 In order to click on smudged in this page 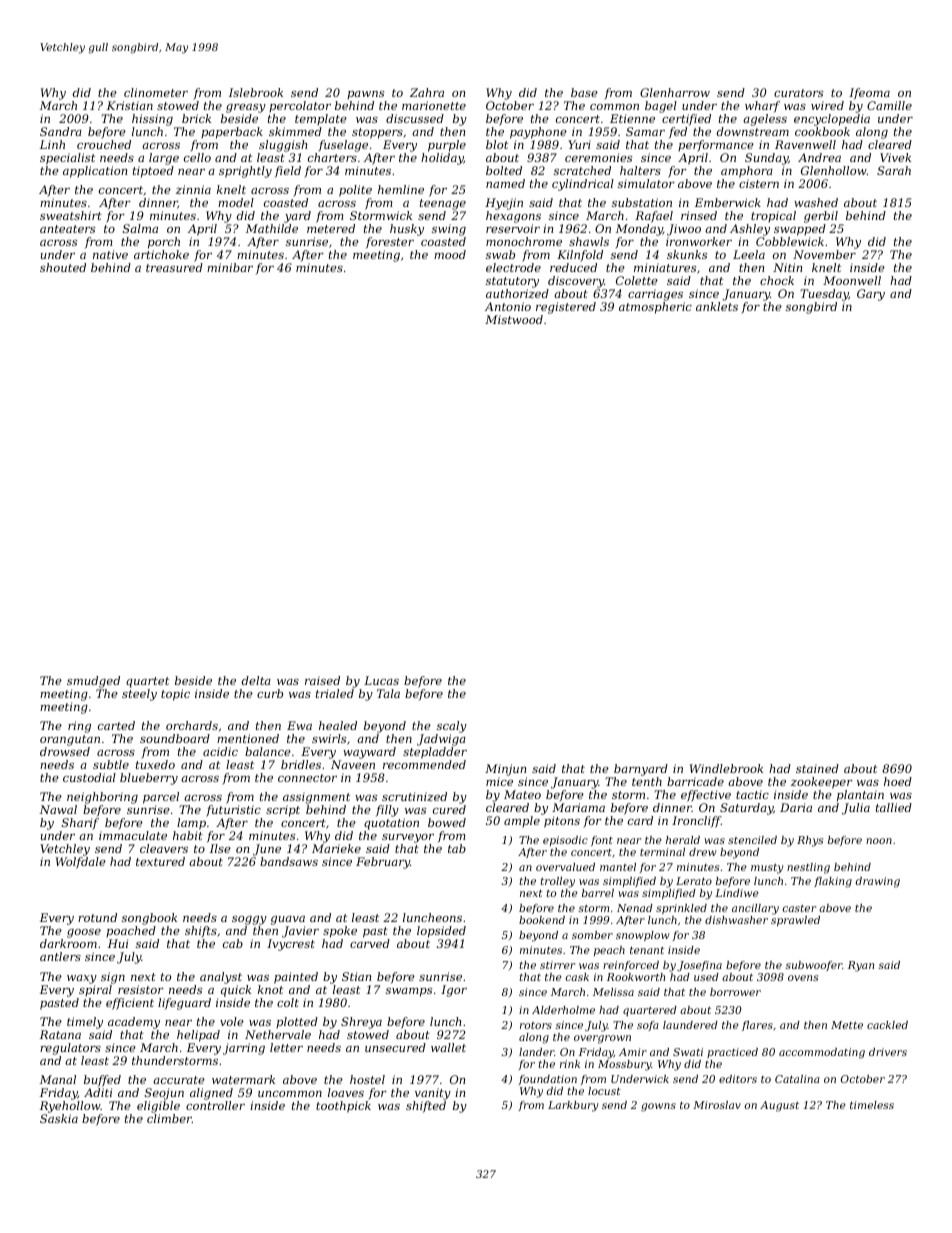, I will do `click(93, 682)`.
